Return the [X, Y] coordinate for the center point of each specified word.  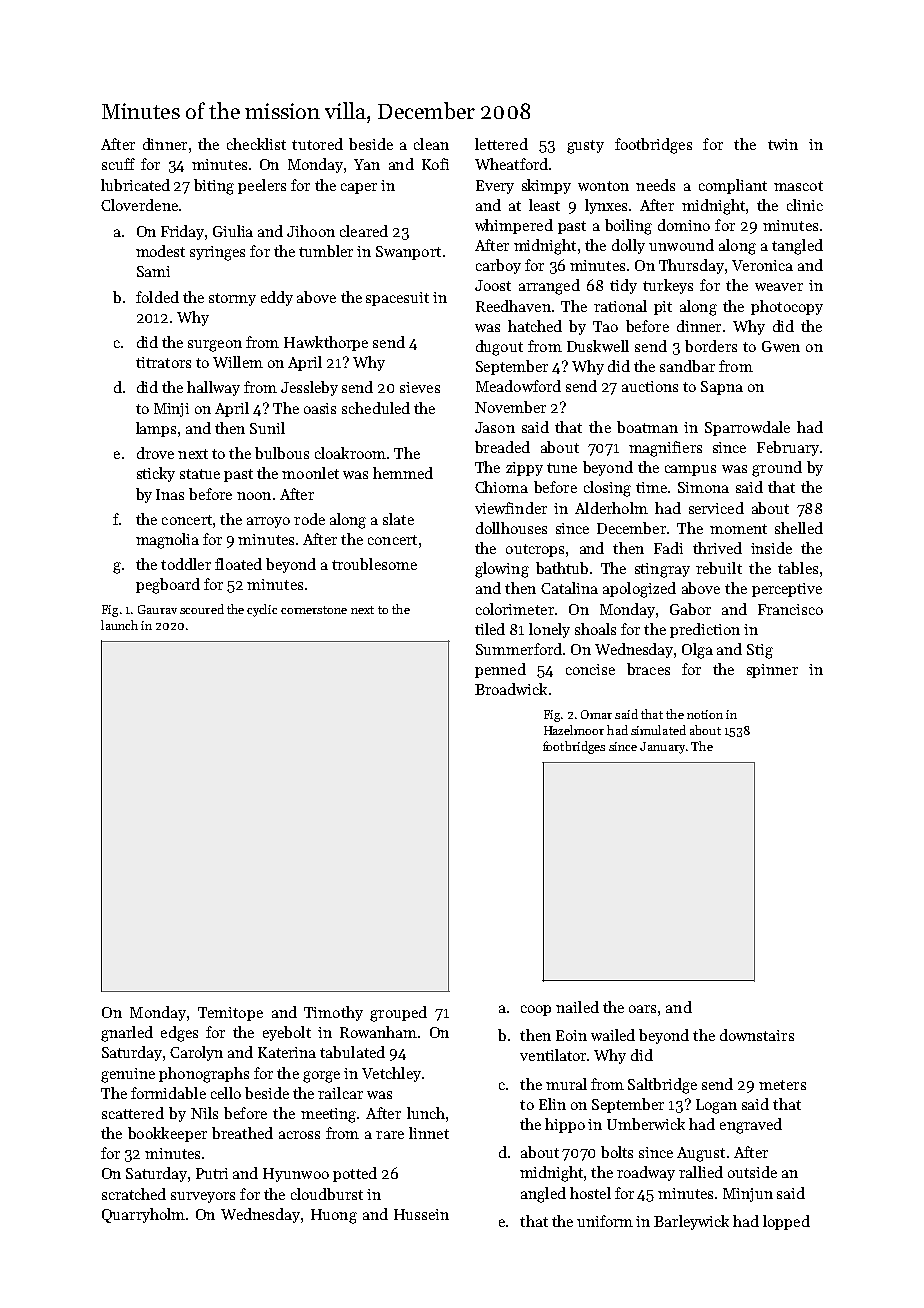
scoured [202, 609]
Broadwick [511, 689]
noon [254, 496]
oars [642, 1009]
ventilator [553, 1055]
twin [783, 144]
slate [398, 519]
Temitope [230, 1014]
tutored [317, 144]
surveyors [203, 1197]
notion [705, 714]
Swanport [408, 253]
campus [690, 470]
